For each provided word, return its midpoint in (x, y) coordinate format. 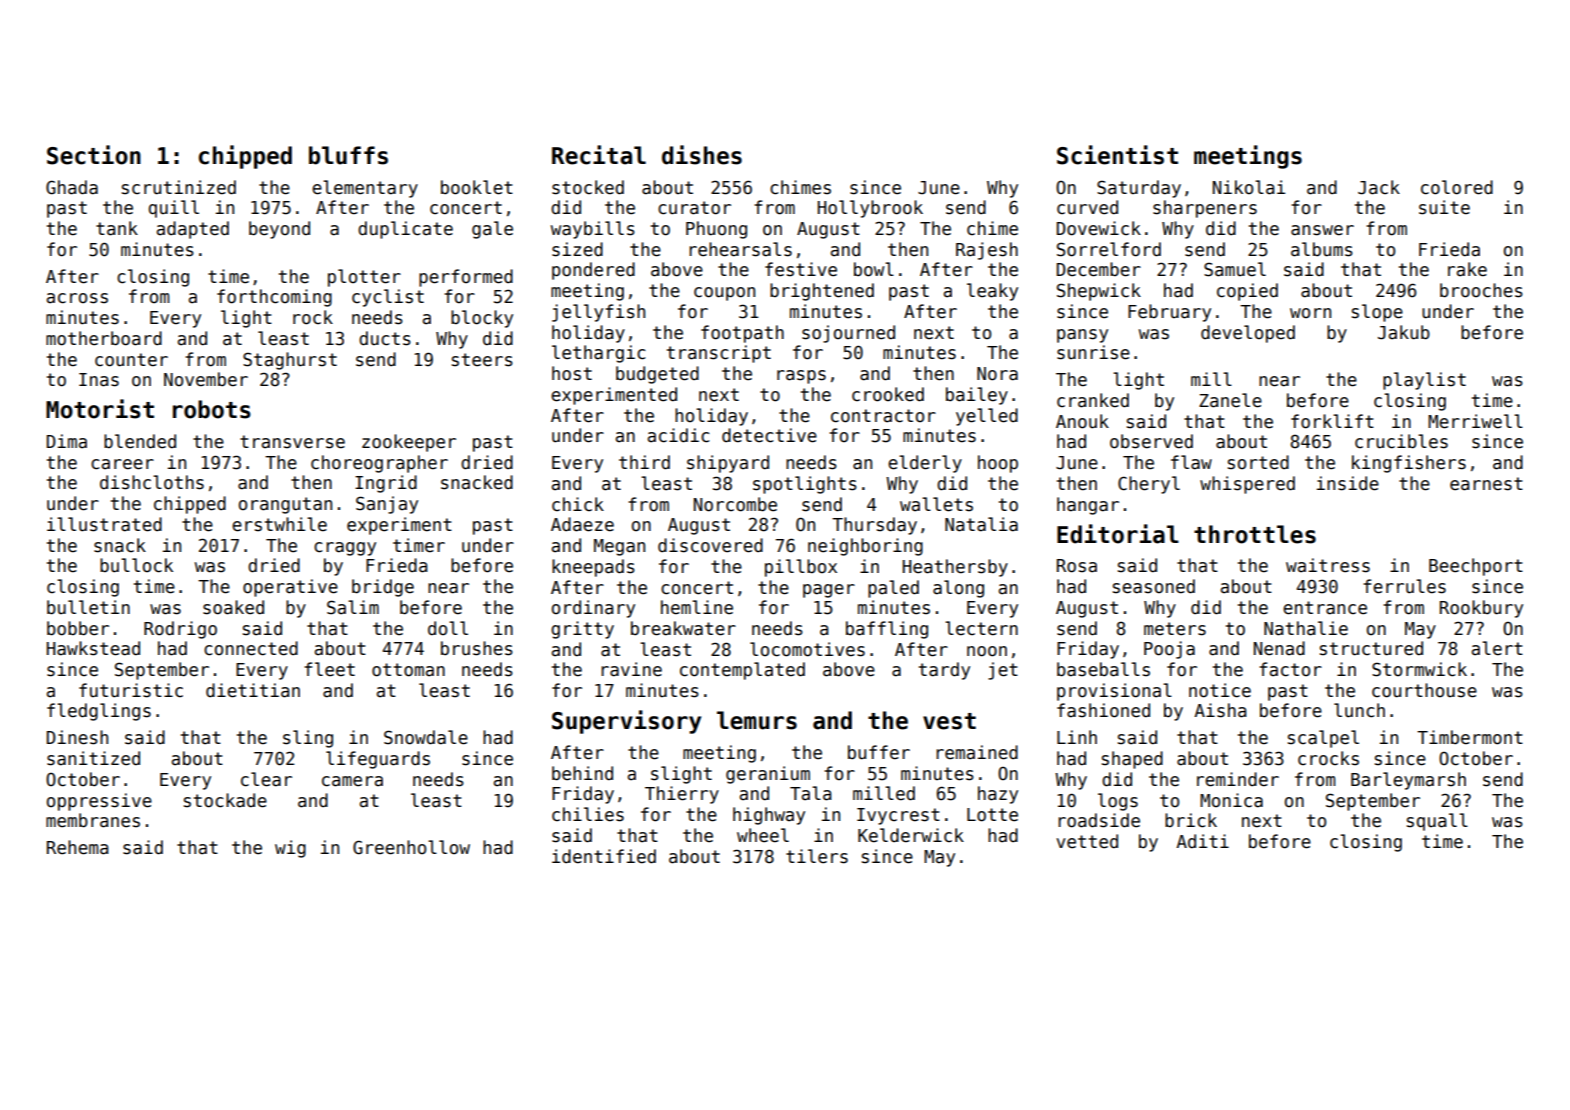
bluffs (348, 155)
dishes (702, 155)
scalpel (1323, 739)
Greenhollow (411, 847)
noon (987, 651)
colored (1457, 187)
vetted (1087, 841)
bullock (136, 565)
